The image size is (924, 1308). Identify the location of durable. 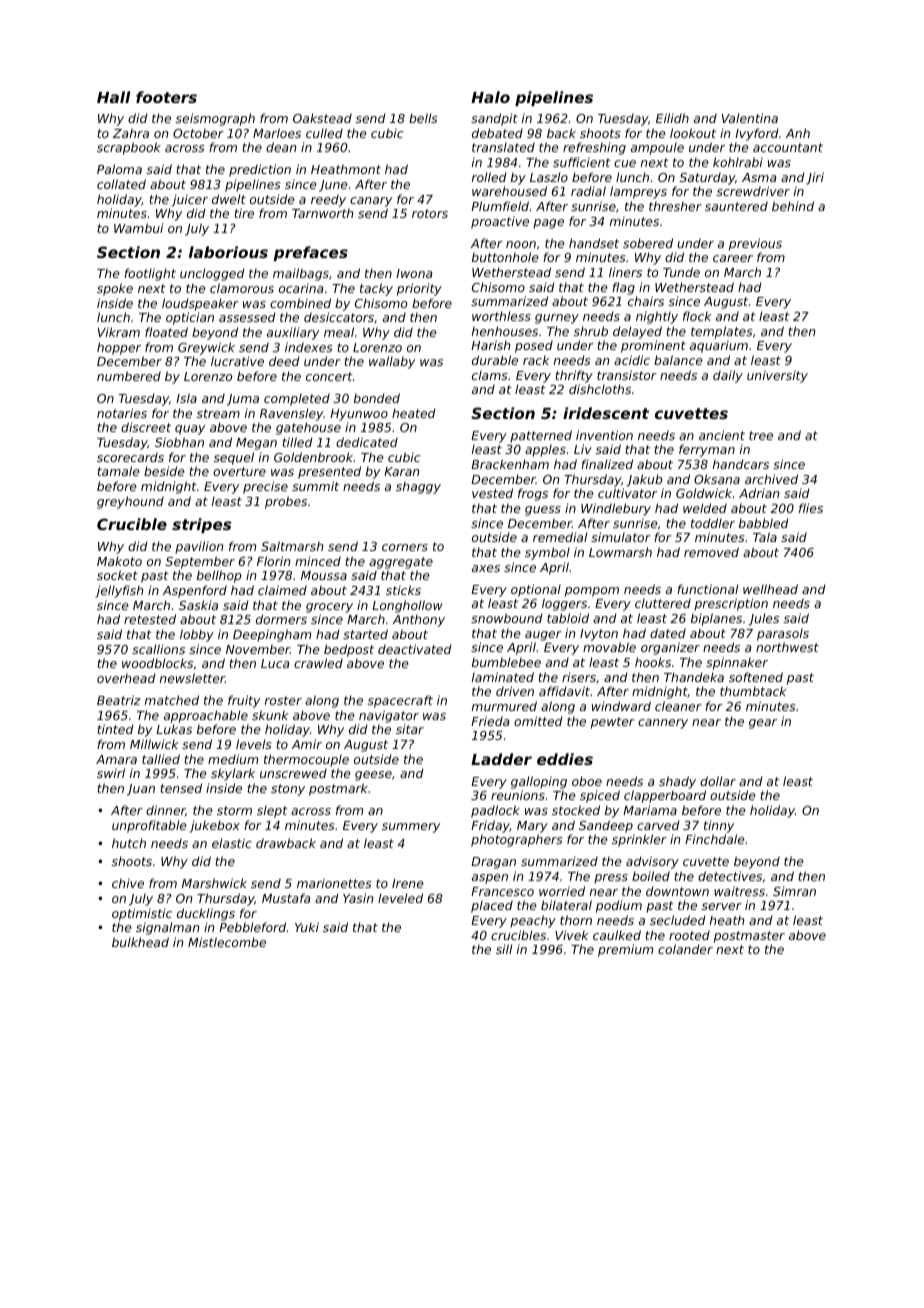
(495, 360).
